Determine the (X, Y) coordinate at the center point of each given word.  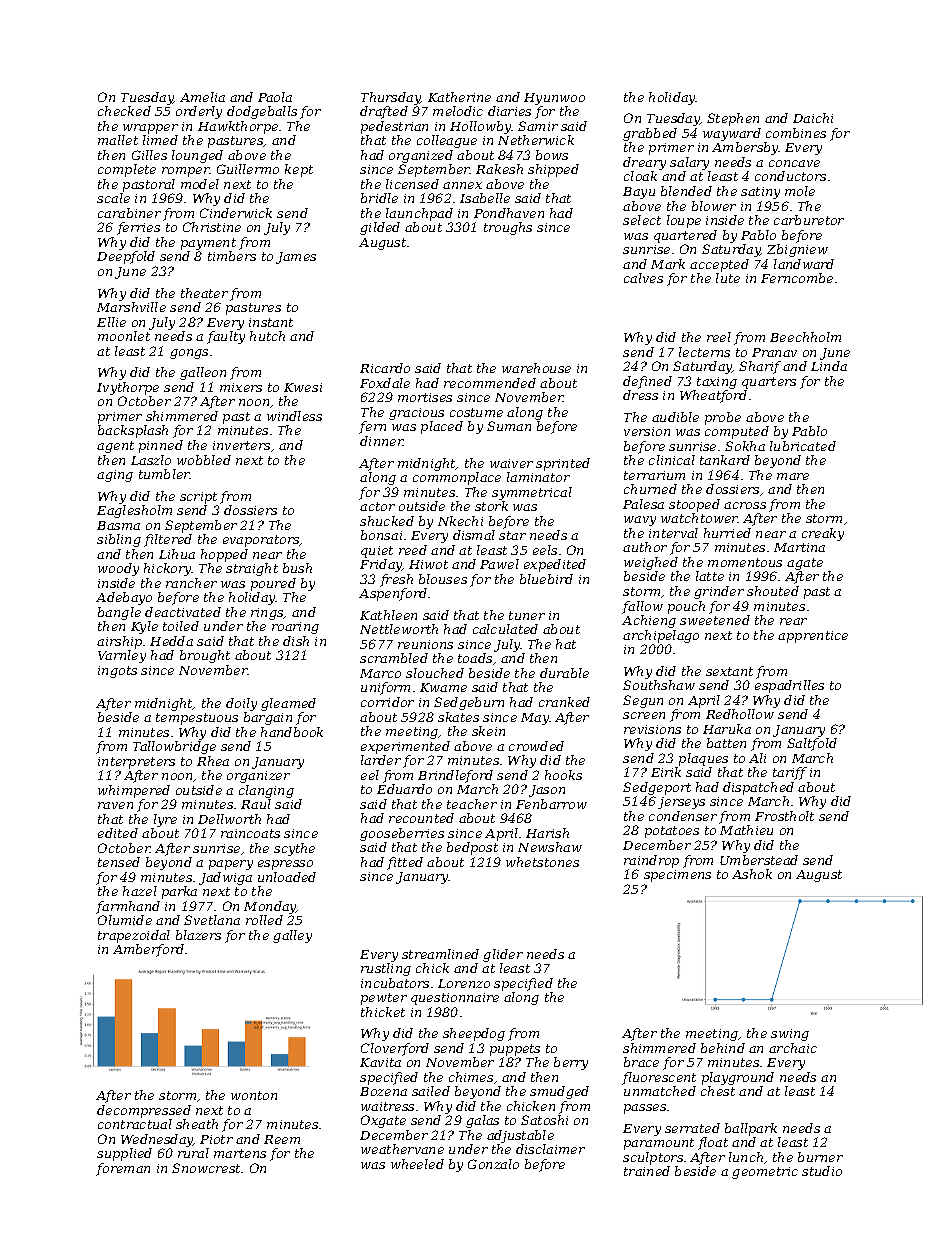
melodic (458, 111)
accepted (719, 265)
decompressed (144, 1111)
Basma (118, 525)
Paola (275, 97)
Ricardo (385, 368)
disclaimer (550, 1149)
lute (728, 278)
